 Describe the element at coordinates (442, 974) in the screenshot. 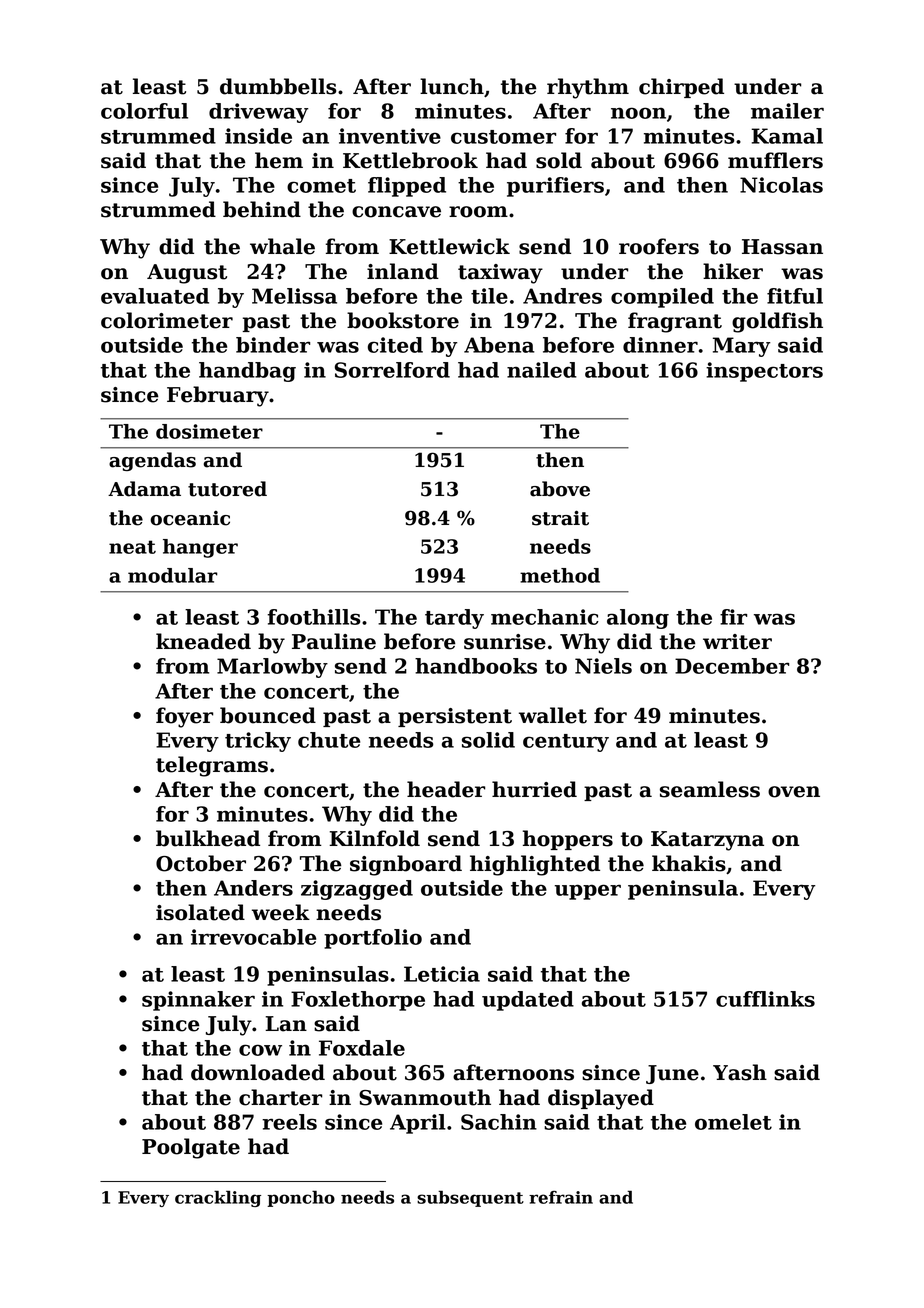

I see `Leticia` at that location.
